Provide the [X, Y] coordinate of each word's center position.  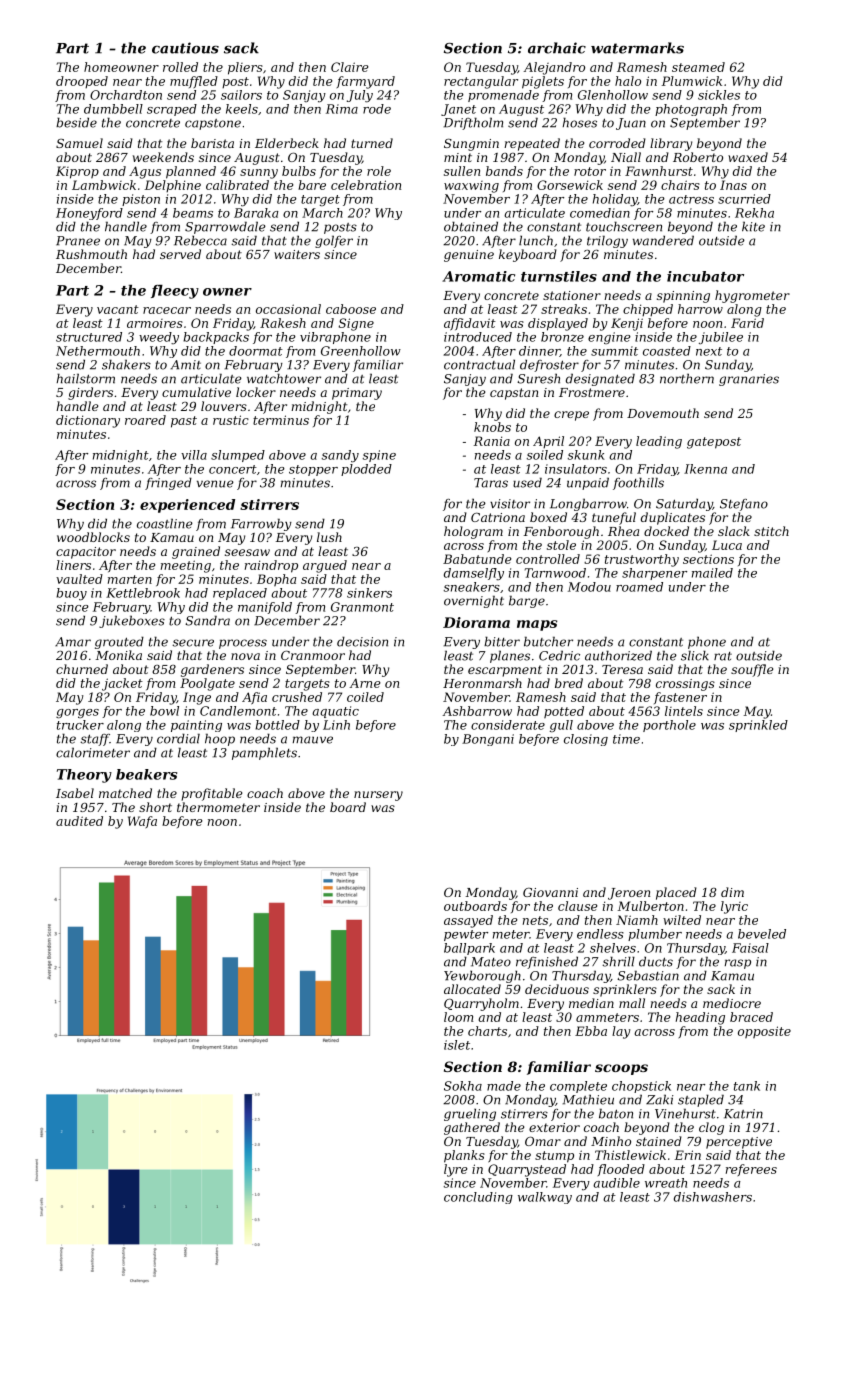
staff [95, 740]
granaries [749, 380]
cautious [185, 48]
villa [194, 455]
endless [600, 934]
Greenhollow [361, 351]
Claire [350, 67]
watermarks [637, 48]
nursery [378, 796]
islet [457, 1045]
